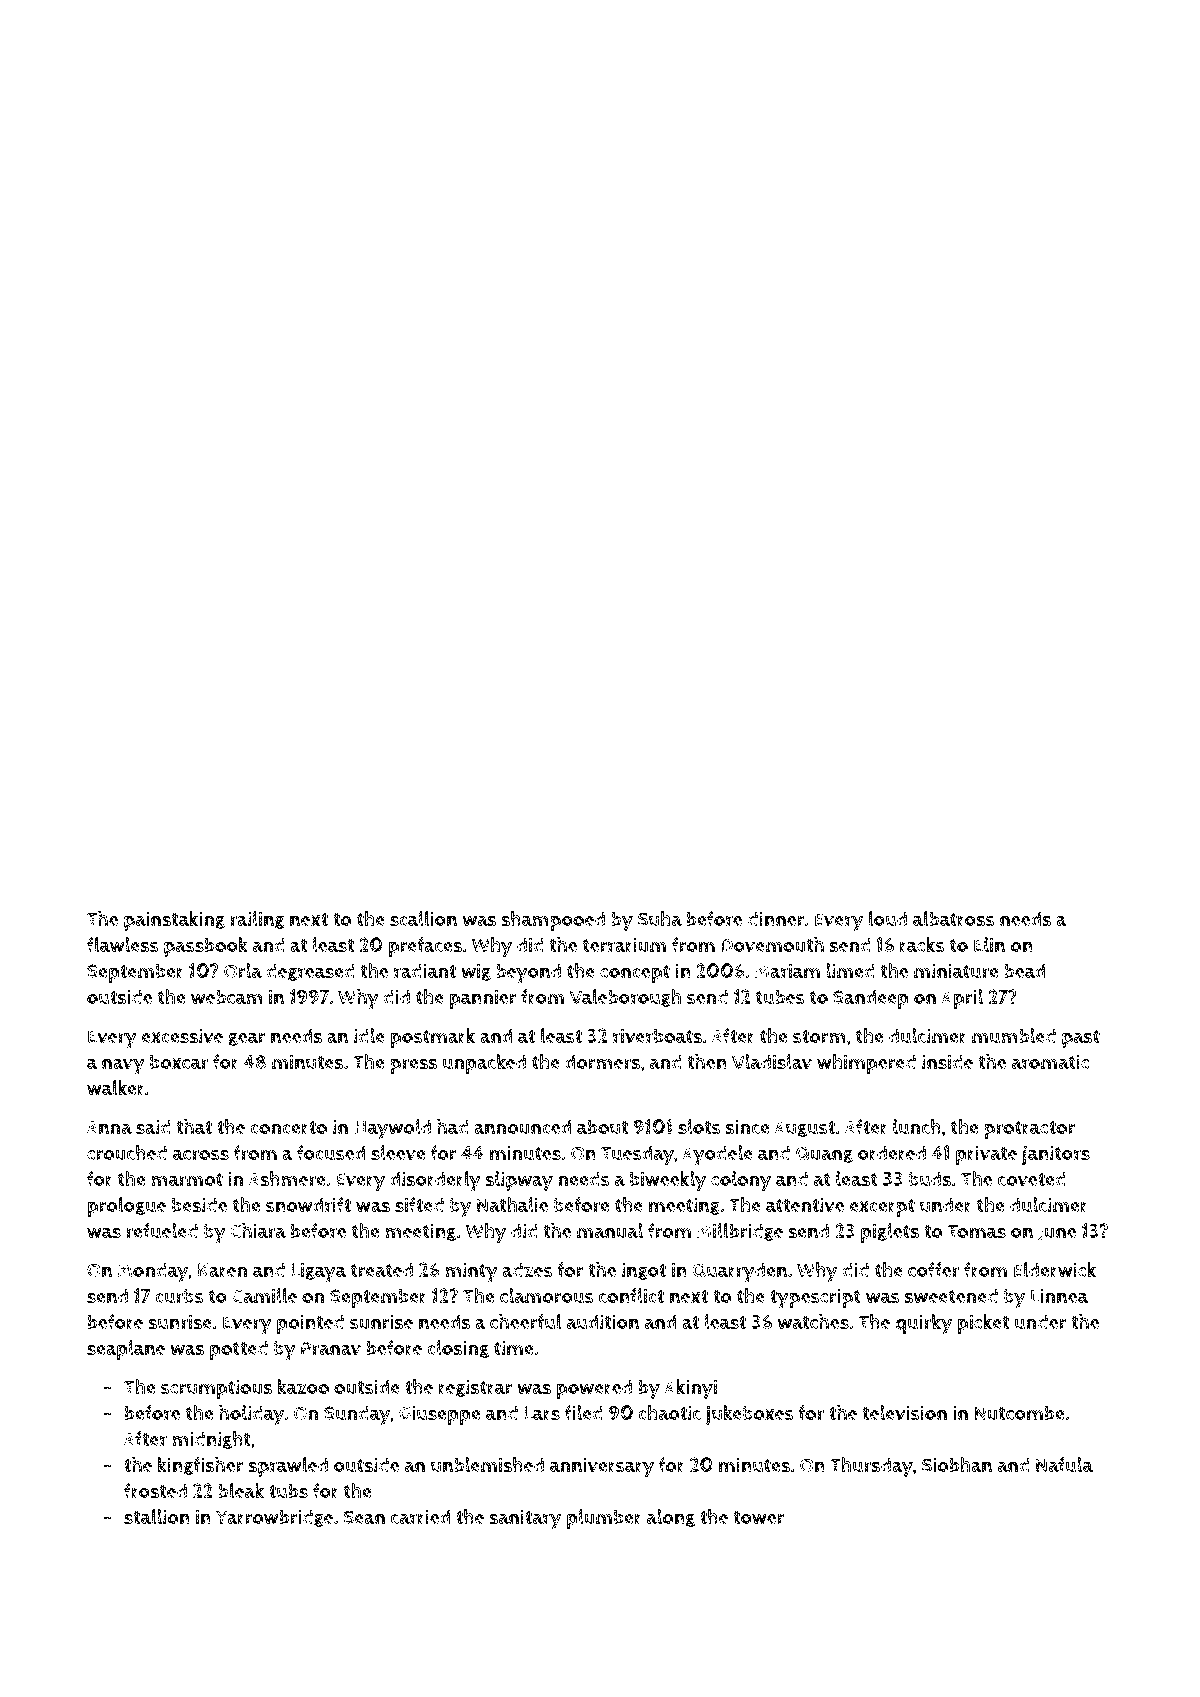  What do you see at coordinates (182, 1036) in the image?
I see `excessive` at bounding box center [182, 1036].
